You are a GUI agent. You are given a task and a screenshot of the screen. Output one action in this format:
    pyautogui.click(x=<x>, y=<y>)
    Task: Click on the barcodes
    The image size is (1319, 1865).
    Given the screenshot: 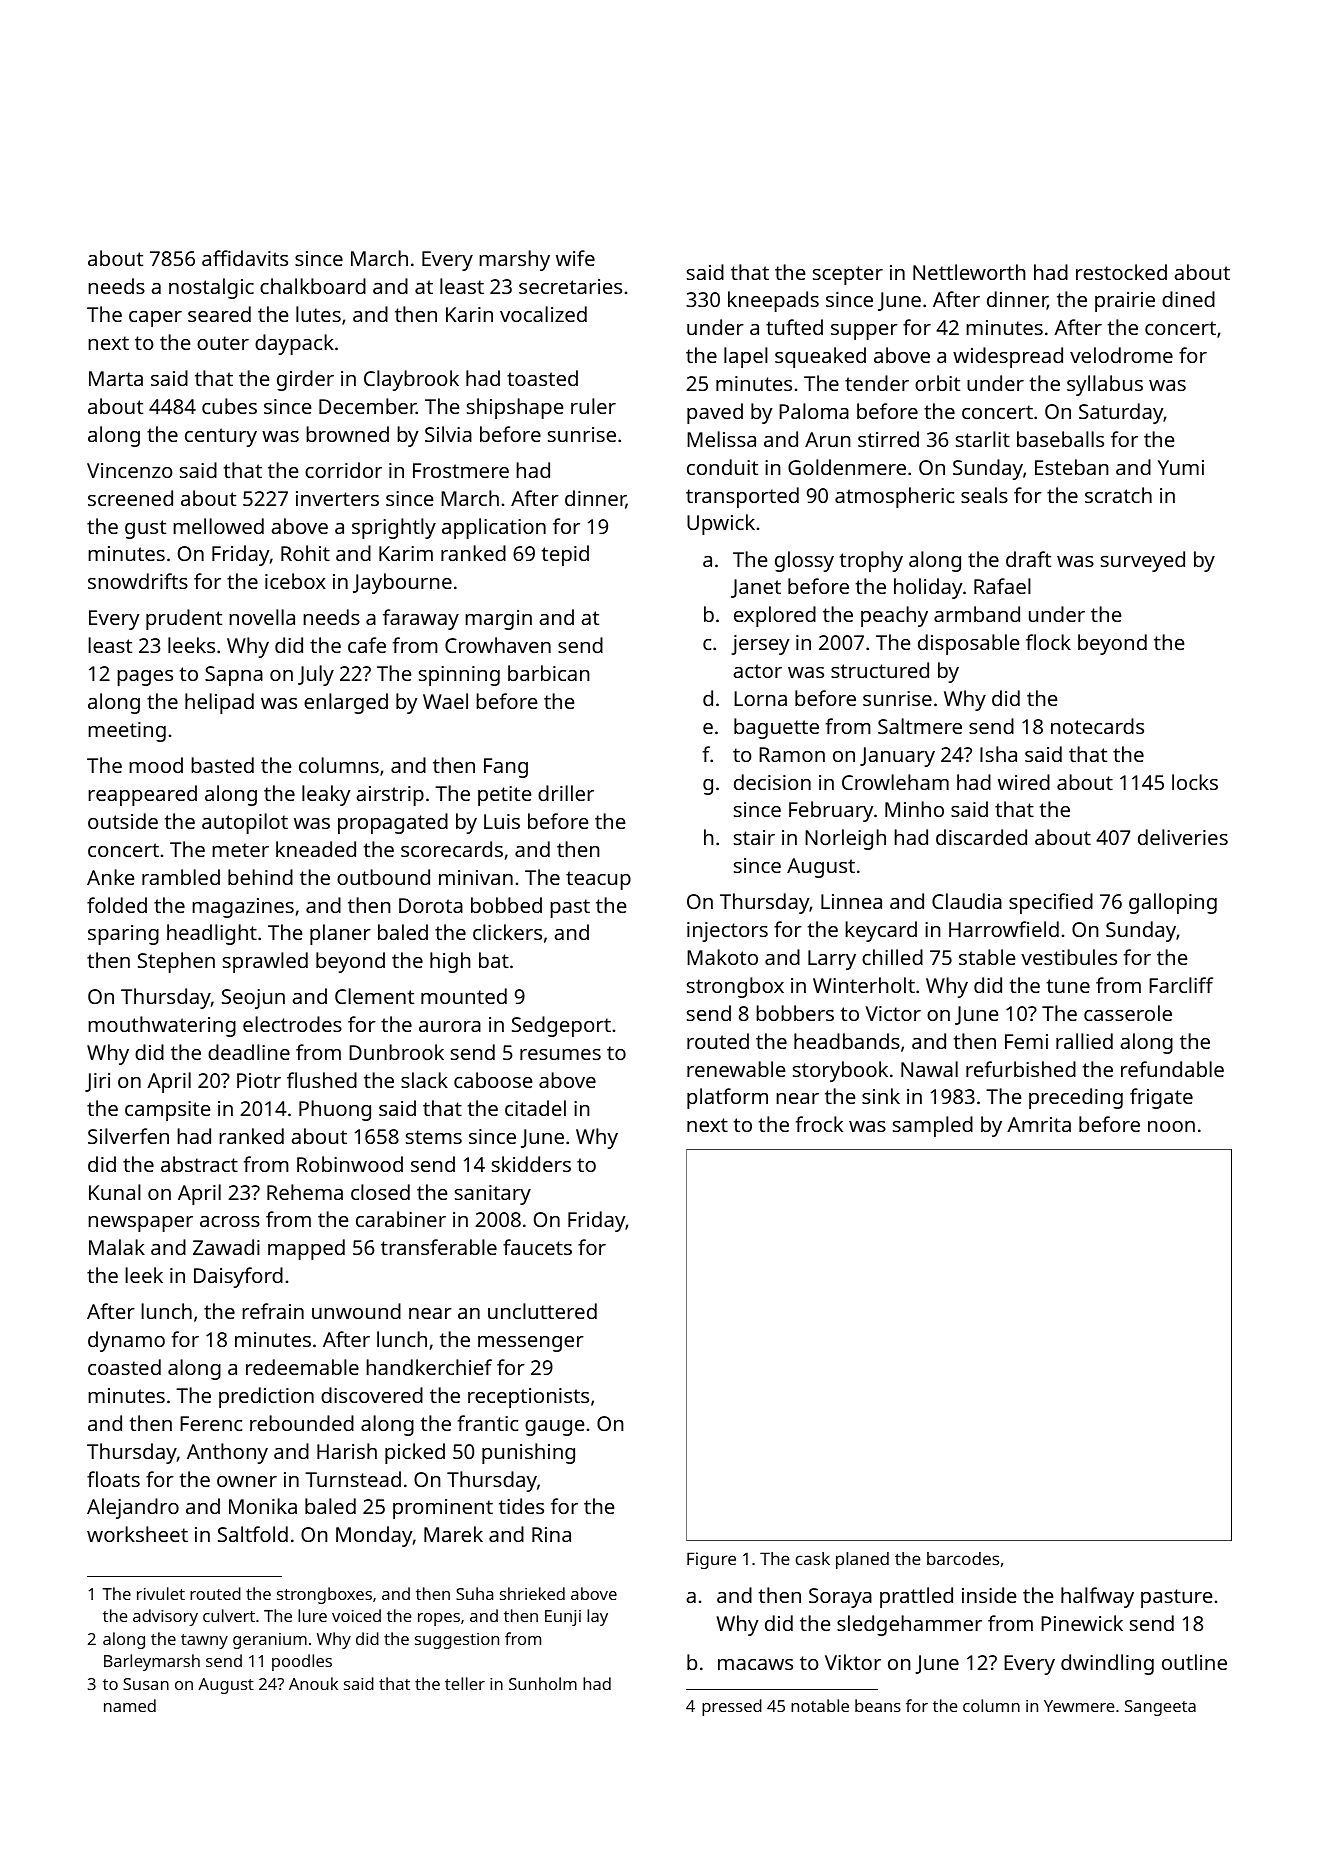 What is the action you would take?
    pyautogui.click(x=963, y=1558)
